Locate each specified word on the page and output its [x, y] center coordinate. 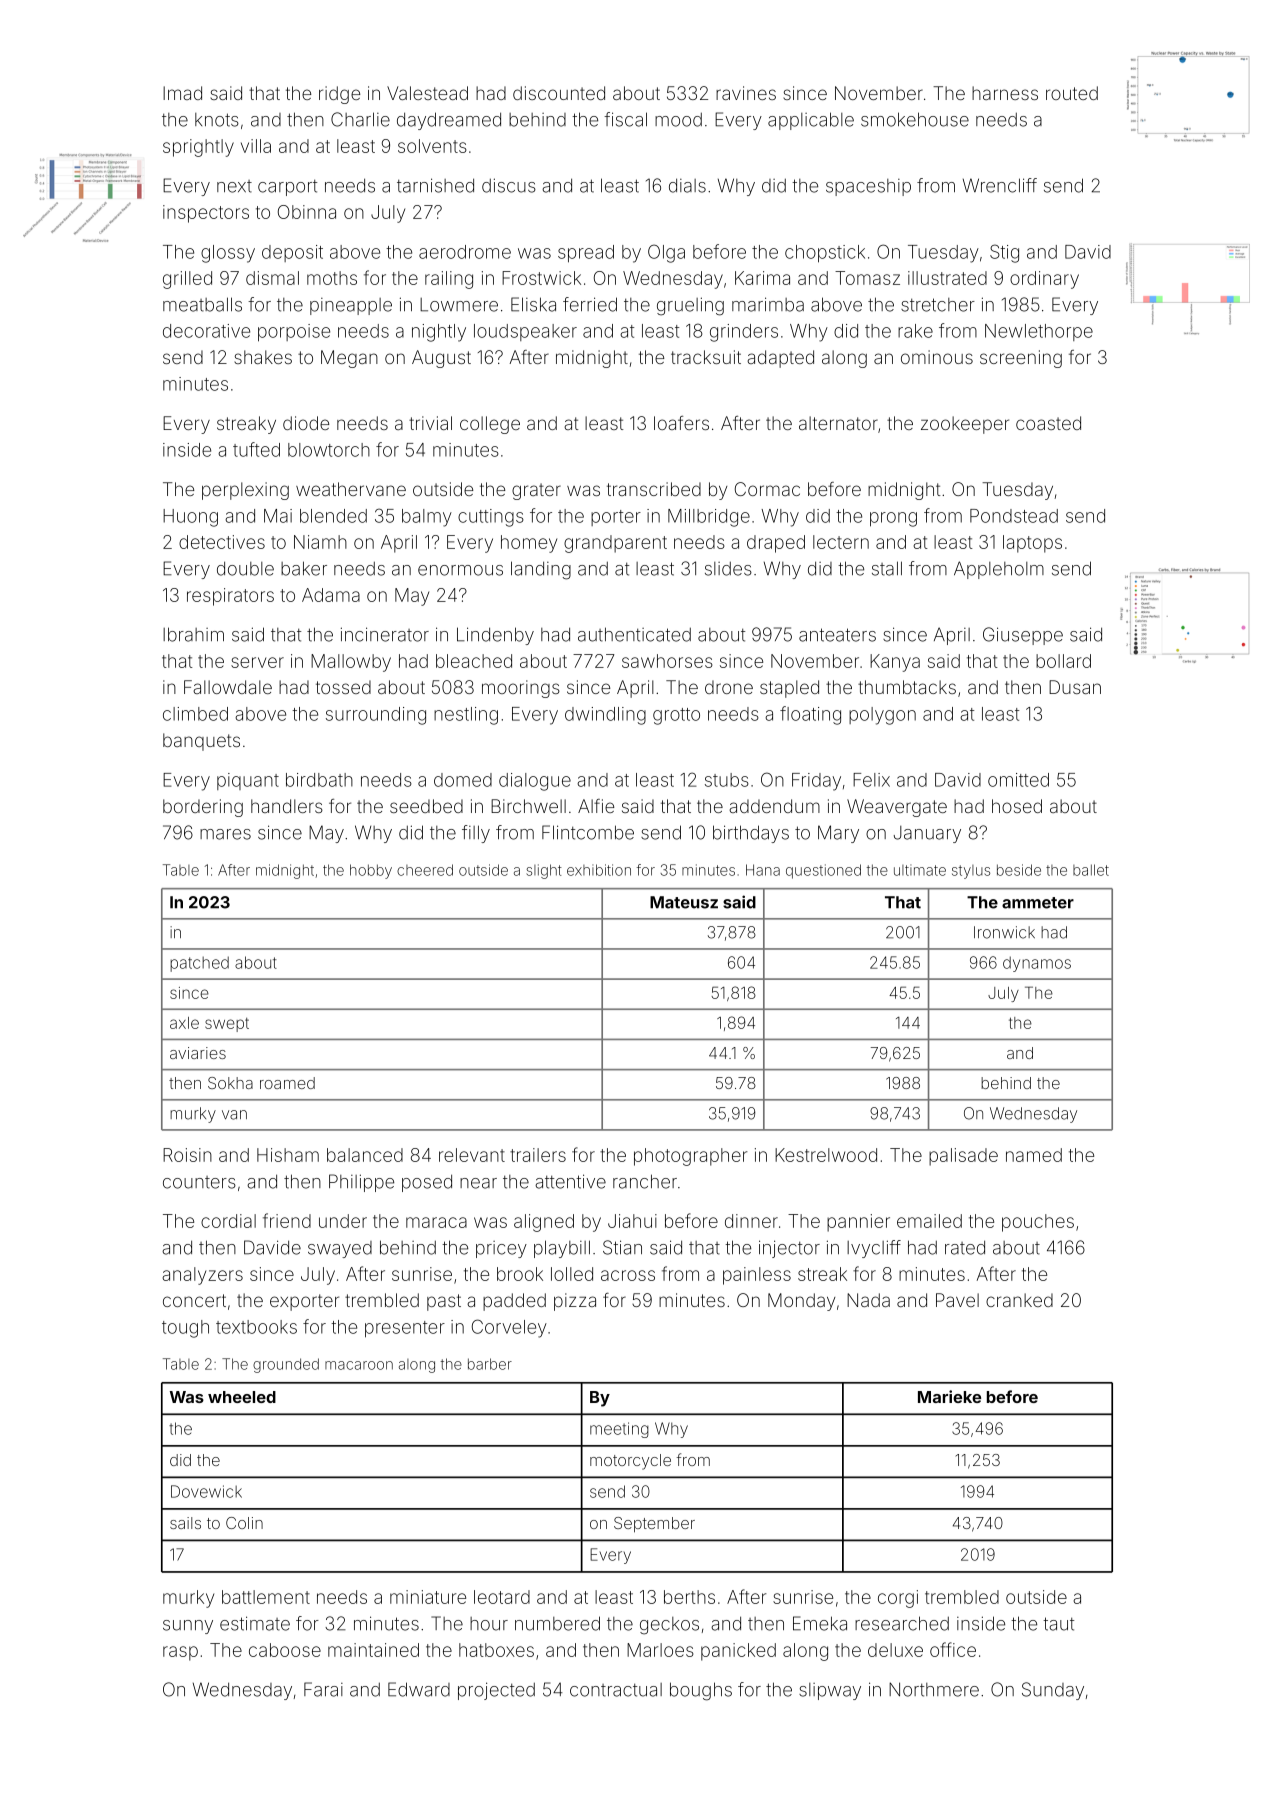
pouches [1038, 1223]
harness [1005, 93]
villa [256, 146]
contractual [616, 1690]
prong [893, 519]
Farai [323, 1689]
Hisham [288, 1155]
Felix [871, 780]
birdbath [319, 780]
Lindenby [495, 636]
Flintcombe [588, 832]
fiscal [625, 119]
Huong [190, 518]
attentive [570, 1181]
